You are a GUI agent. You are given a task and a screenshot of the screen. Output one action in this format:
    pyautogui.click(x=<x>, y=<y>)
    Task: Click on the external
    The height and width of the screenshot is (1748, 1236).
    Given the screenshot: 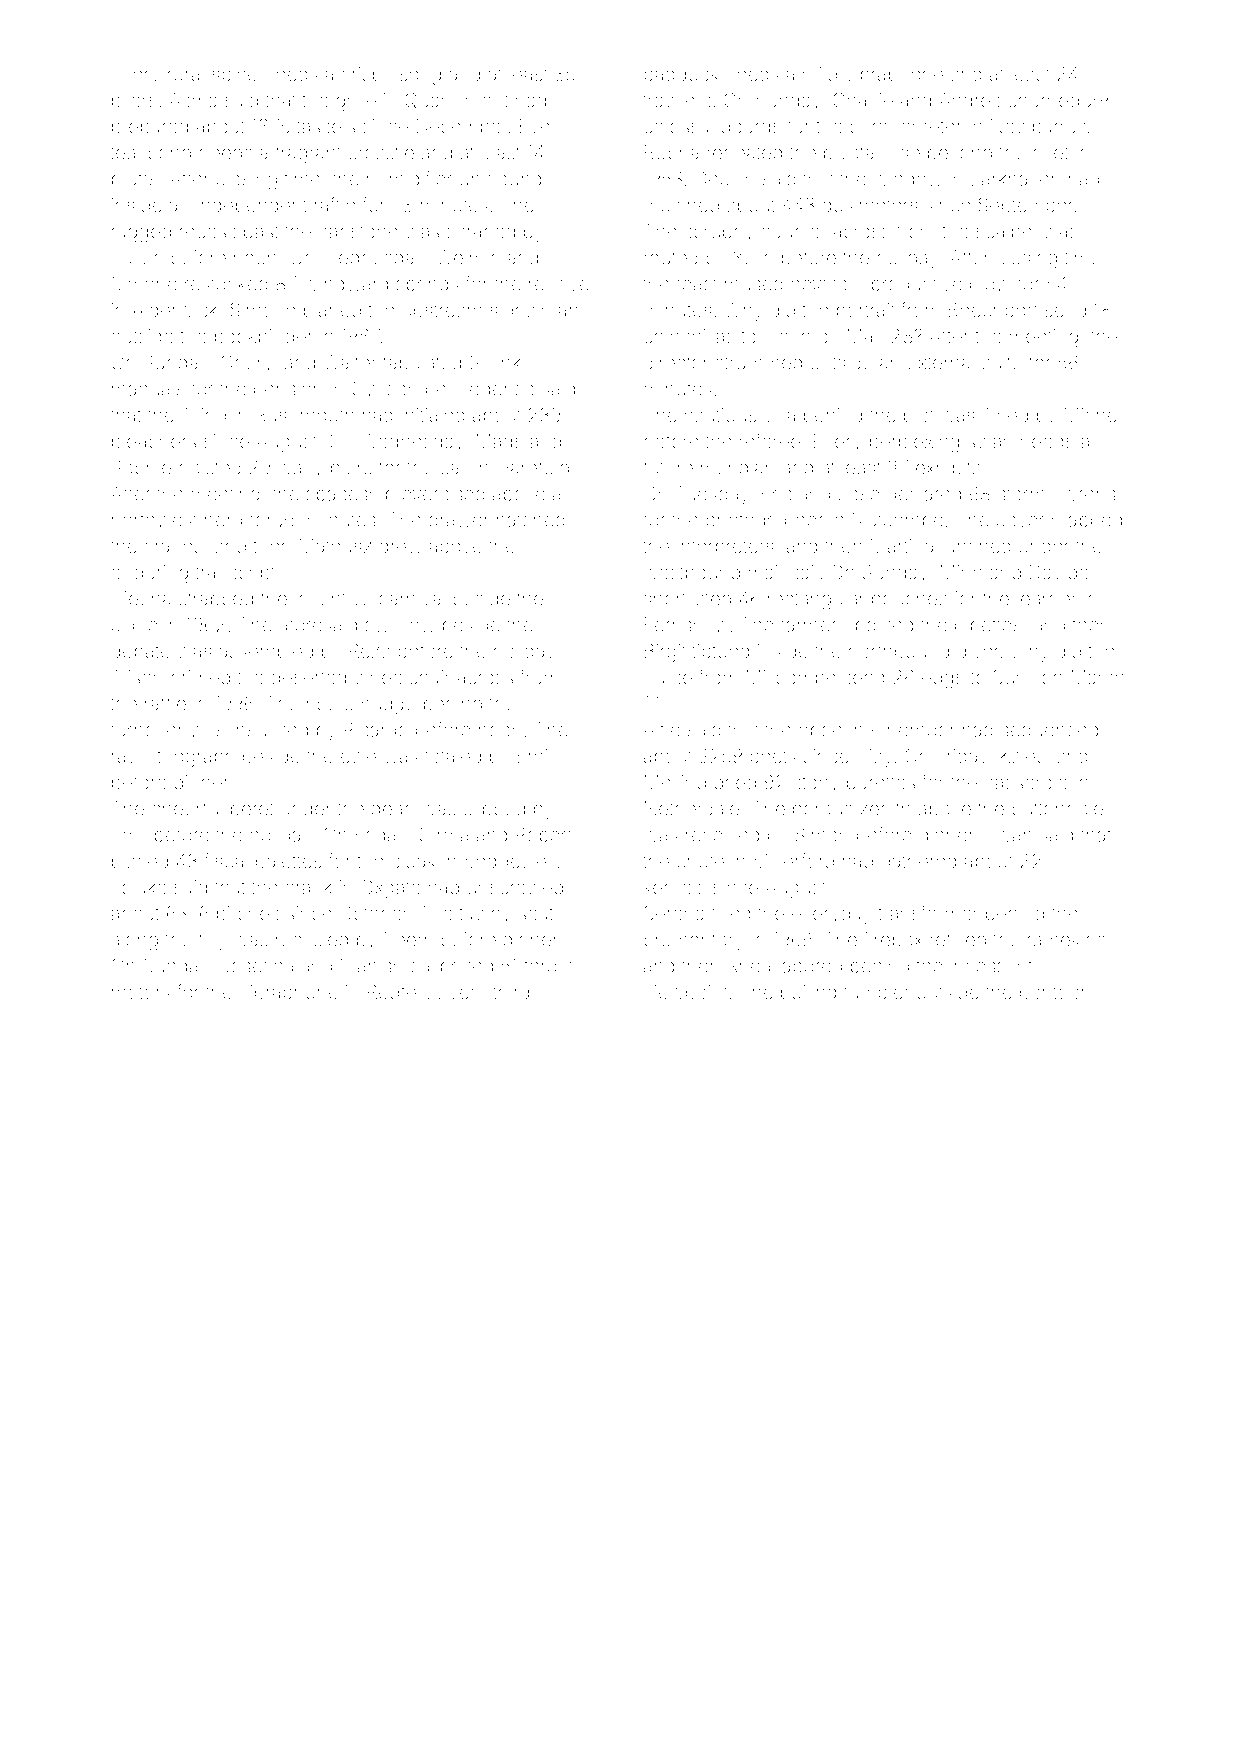 What is the action you would take?
    pyautogui.click(x=940, y=362)
